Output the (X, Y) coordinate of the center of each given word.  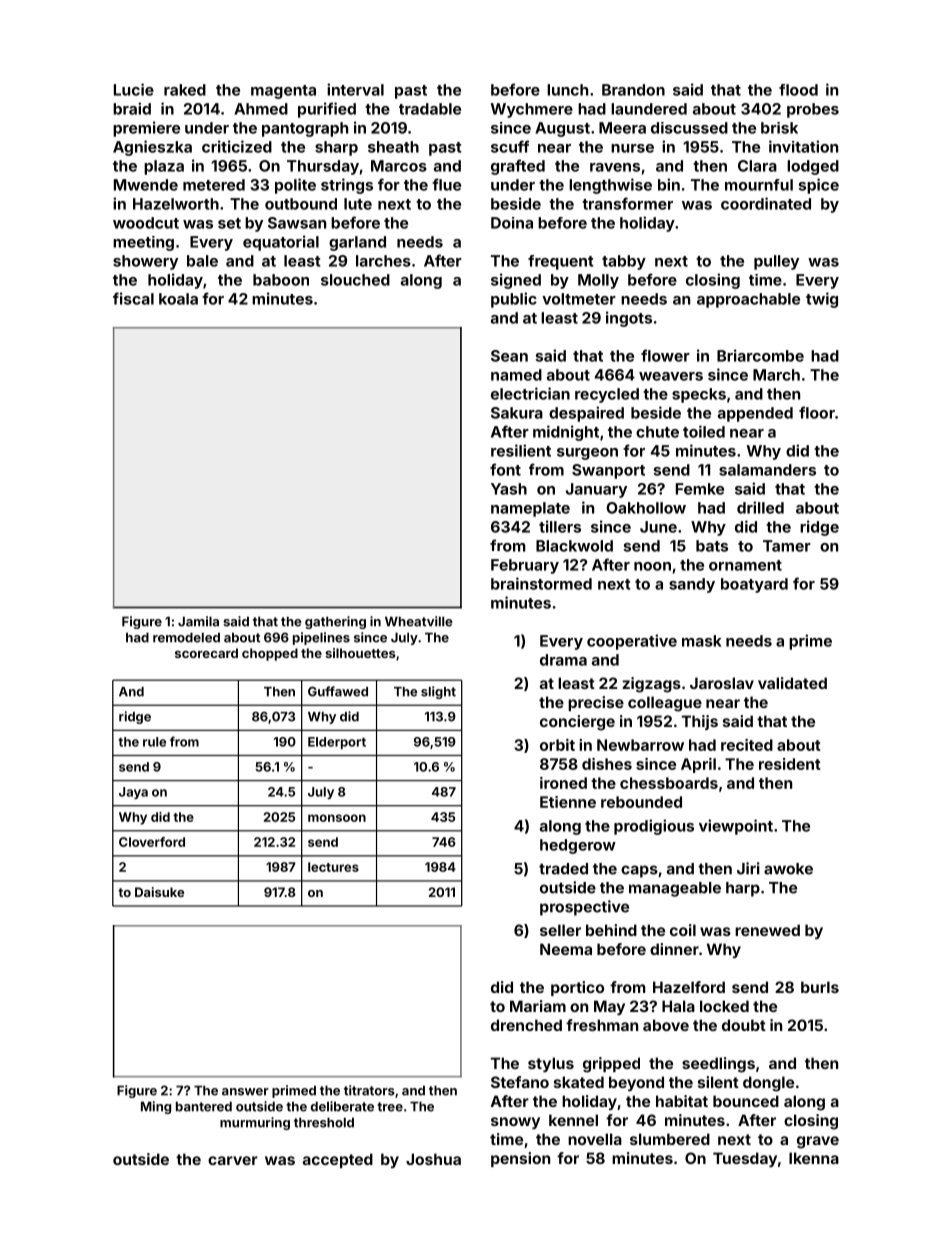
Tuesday (745, 1159)
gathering (335, 622)
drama (563, 660)
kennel (573, 1120)
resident (790, 764)
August (562, 129)
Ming (156, 1107)
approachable (748, 300)
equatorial (281, 243)
